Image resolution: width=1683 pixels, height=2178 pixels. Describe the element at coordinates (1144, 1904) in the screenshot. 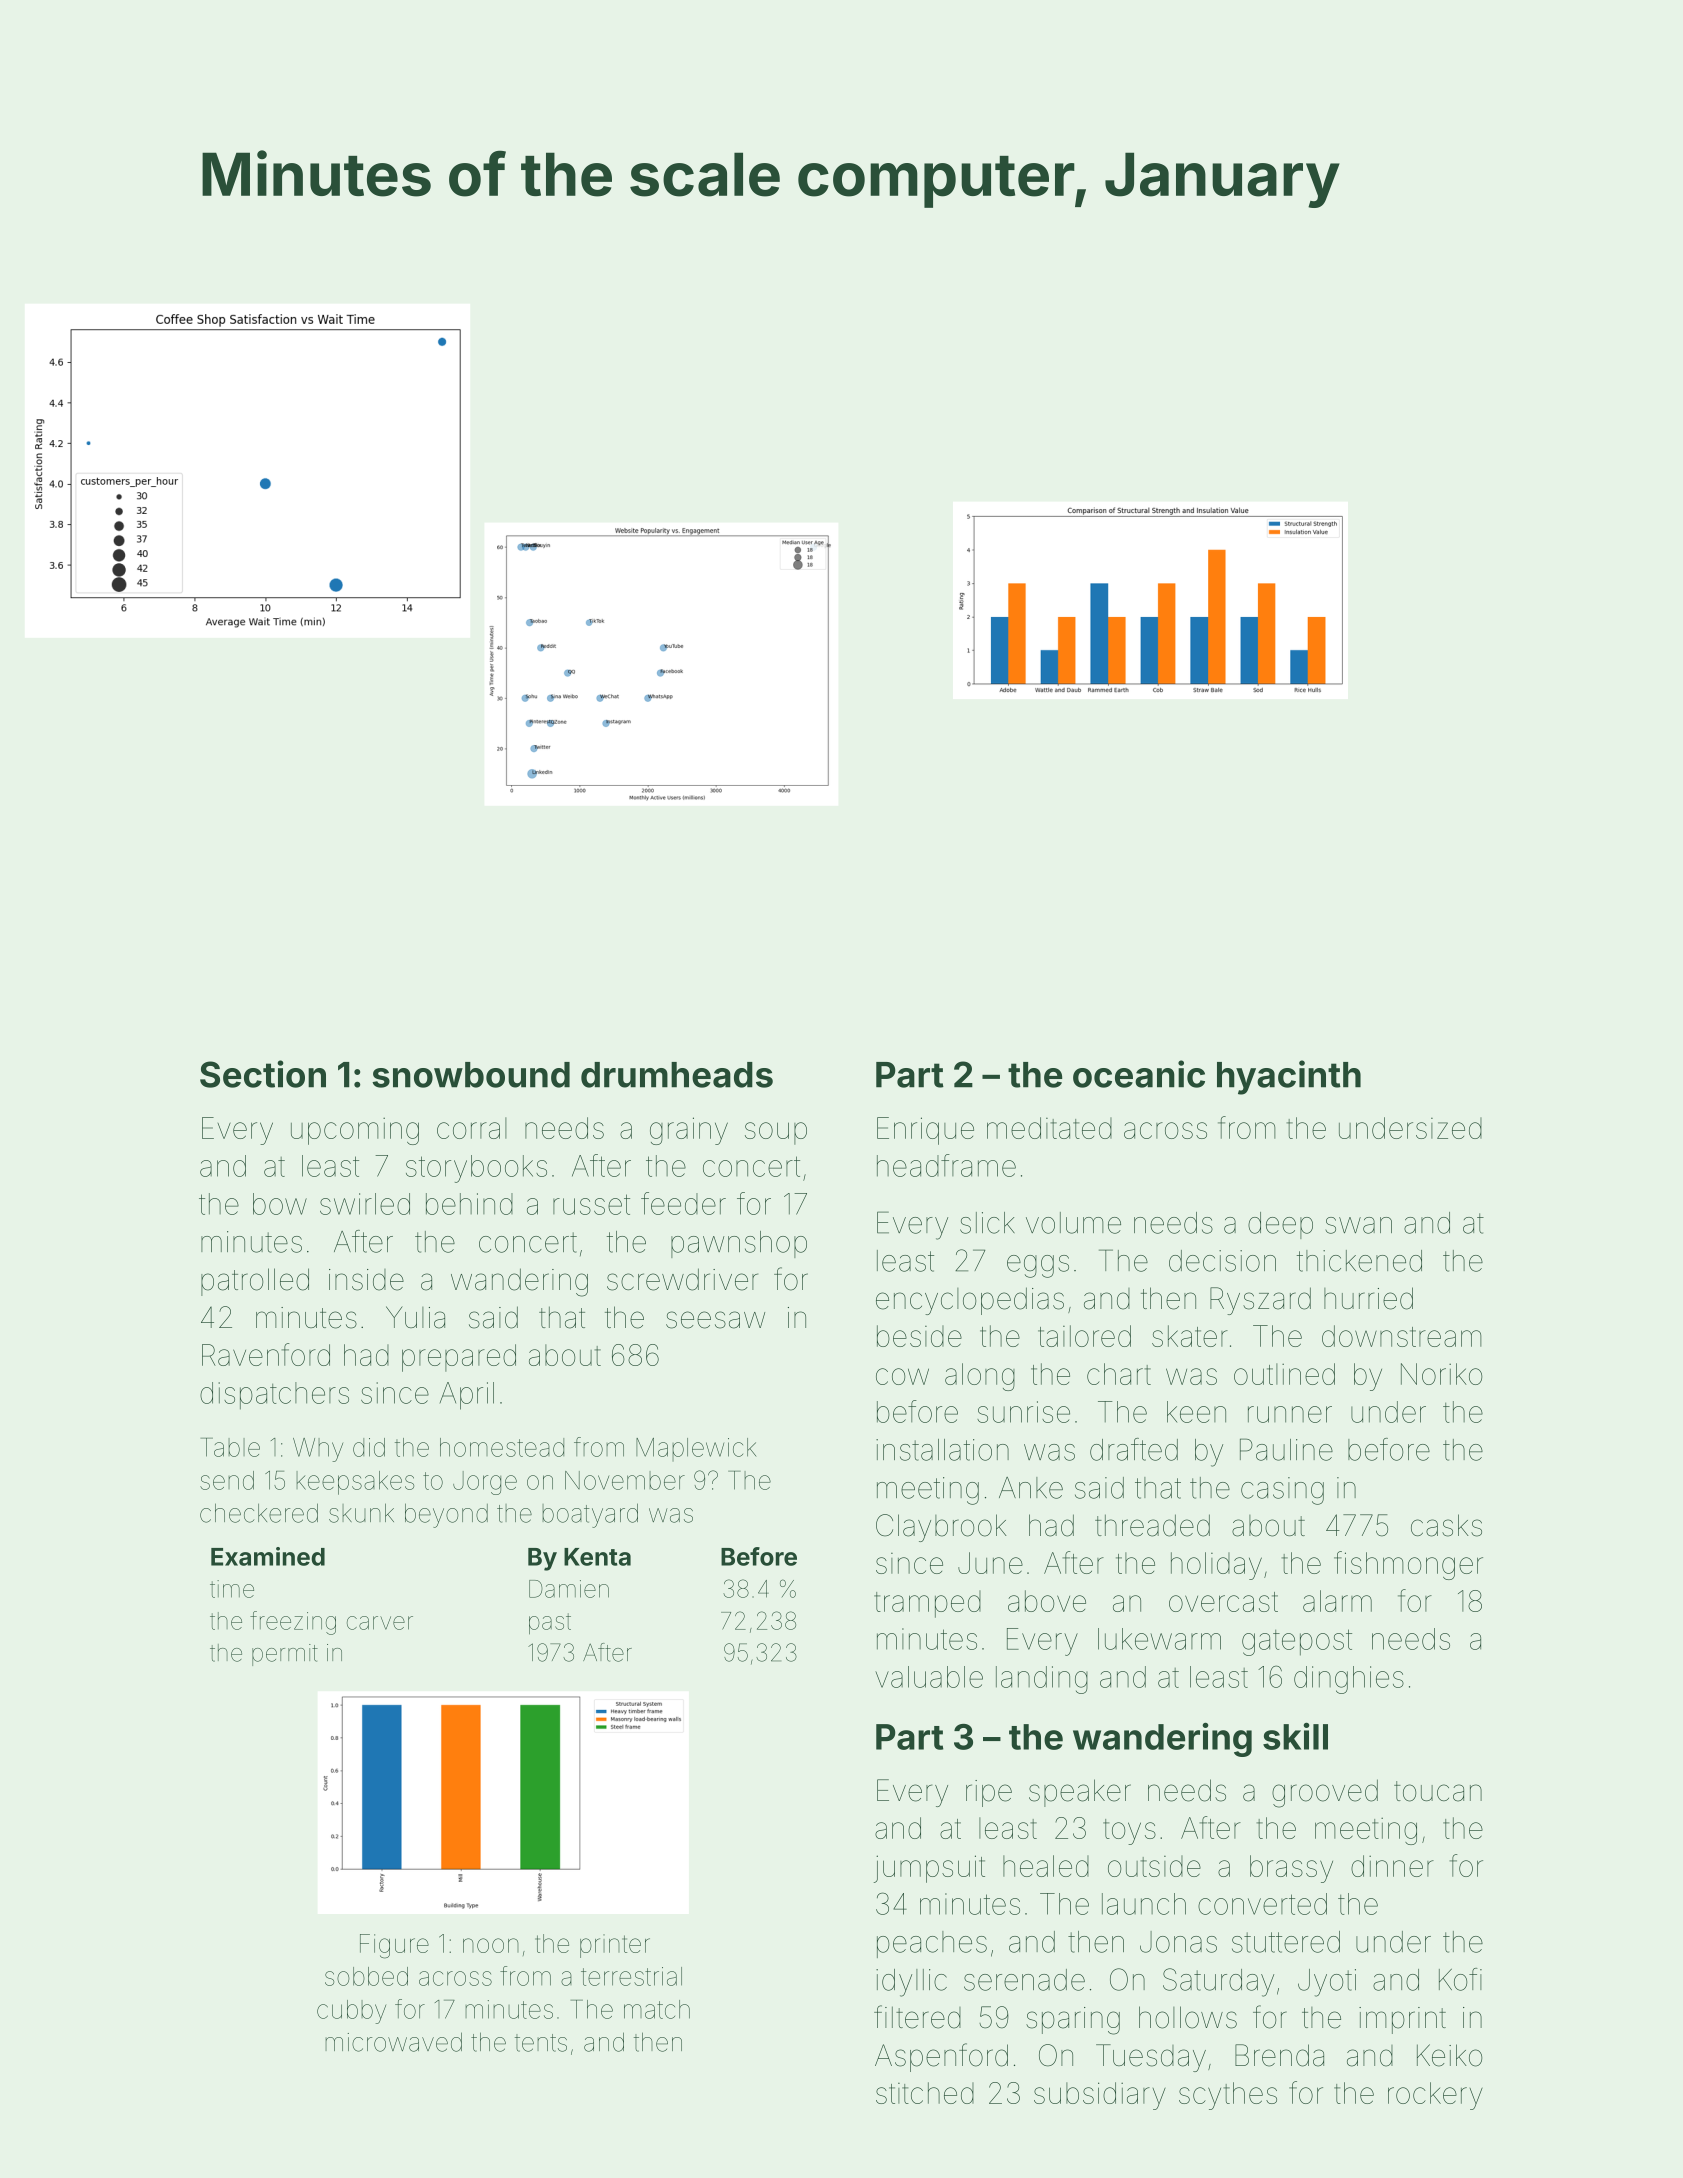

I see `launch` at that location.
